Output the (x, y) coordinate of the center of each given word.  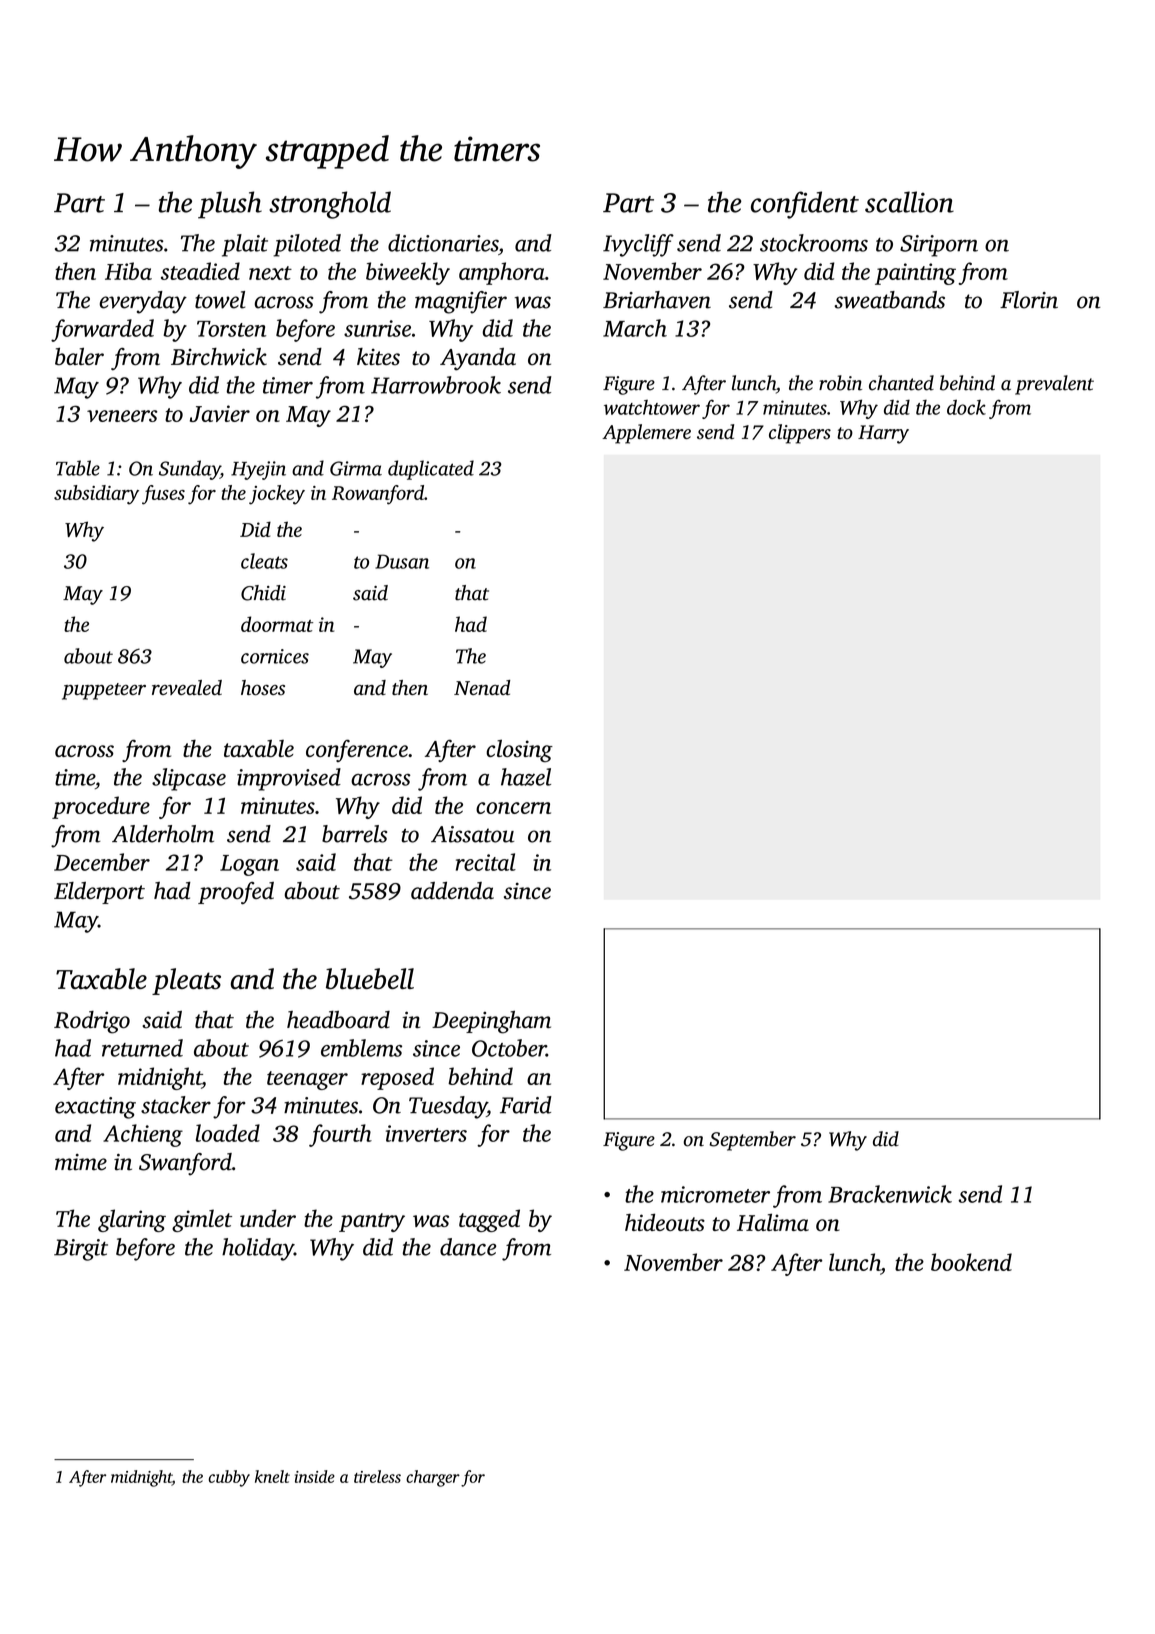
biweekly (408, 273)
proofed (236, 893)
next (270, 273)
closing (519, 750)
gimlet (202, 1220)
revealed (187, 687)
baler (79, 357)
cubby (229, 1478)
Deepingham (491, 1022)
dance (468, 1247)
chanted (901, 383)
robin (840, 383)
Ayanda (478, 359)
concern (513, 808)
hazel (526, 777)
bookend (971, 1262)
